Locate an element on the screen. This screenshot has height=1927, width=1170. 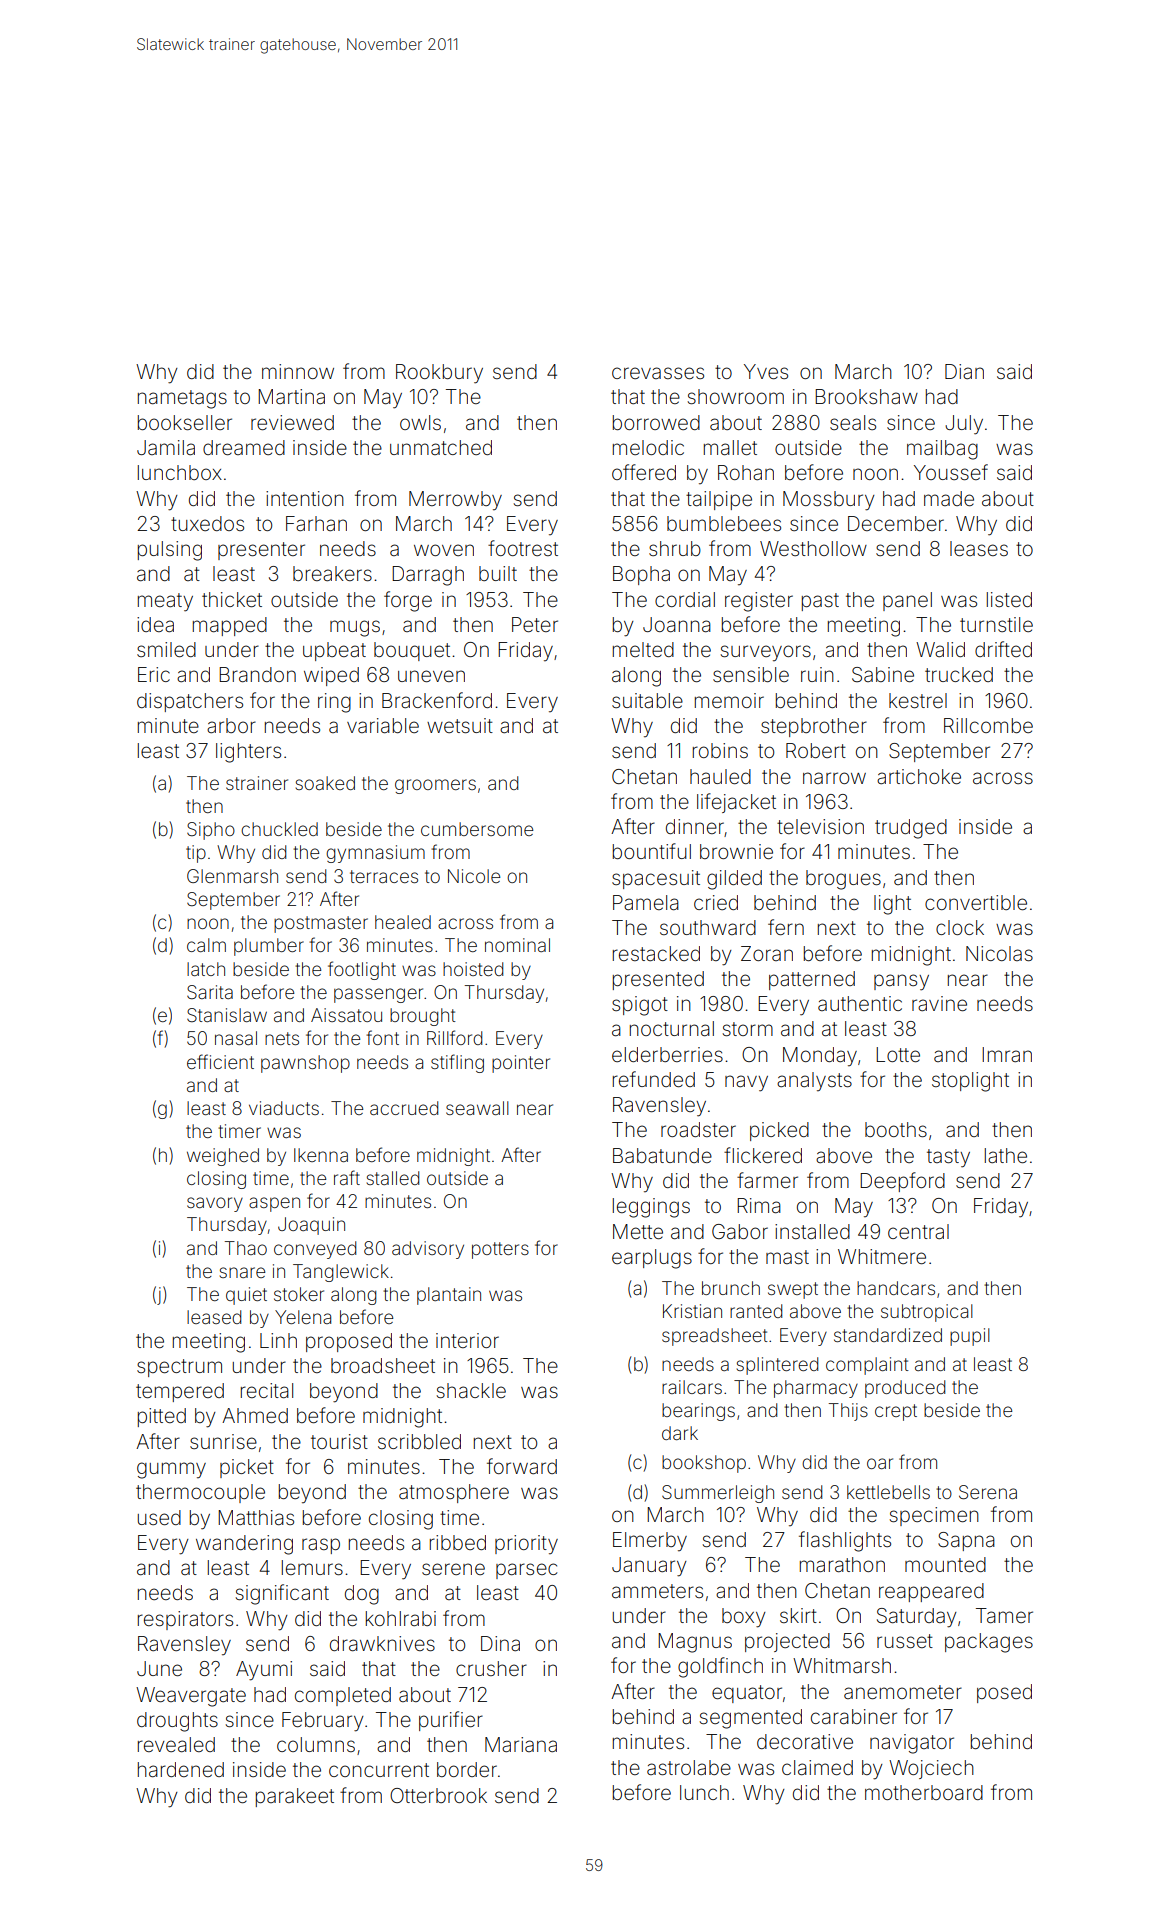
Westhollow is located at coordinates (813, 548).
